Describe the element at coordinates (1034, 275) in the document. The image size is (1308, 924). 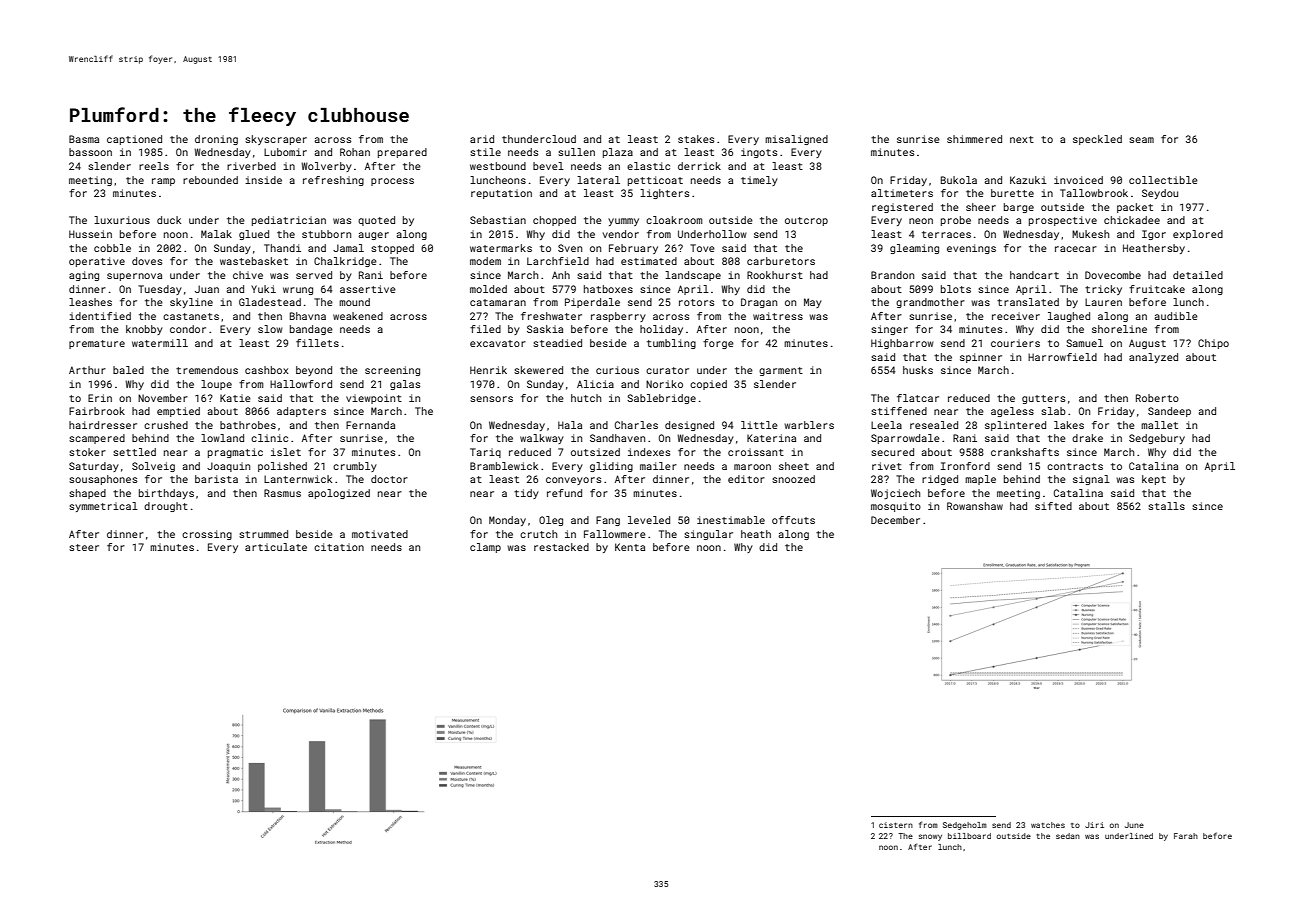
I see `handcart` at that location.
